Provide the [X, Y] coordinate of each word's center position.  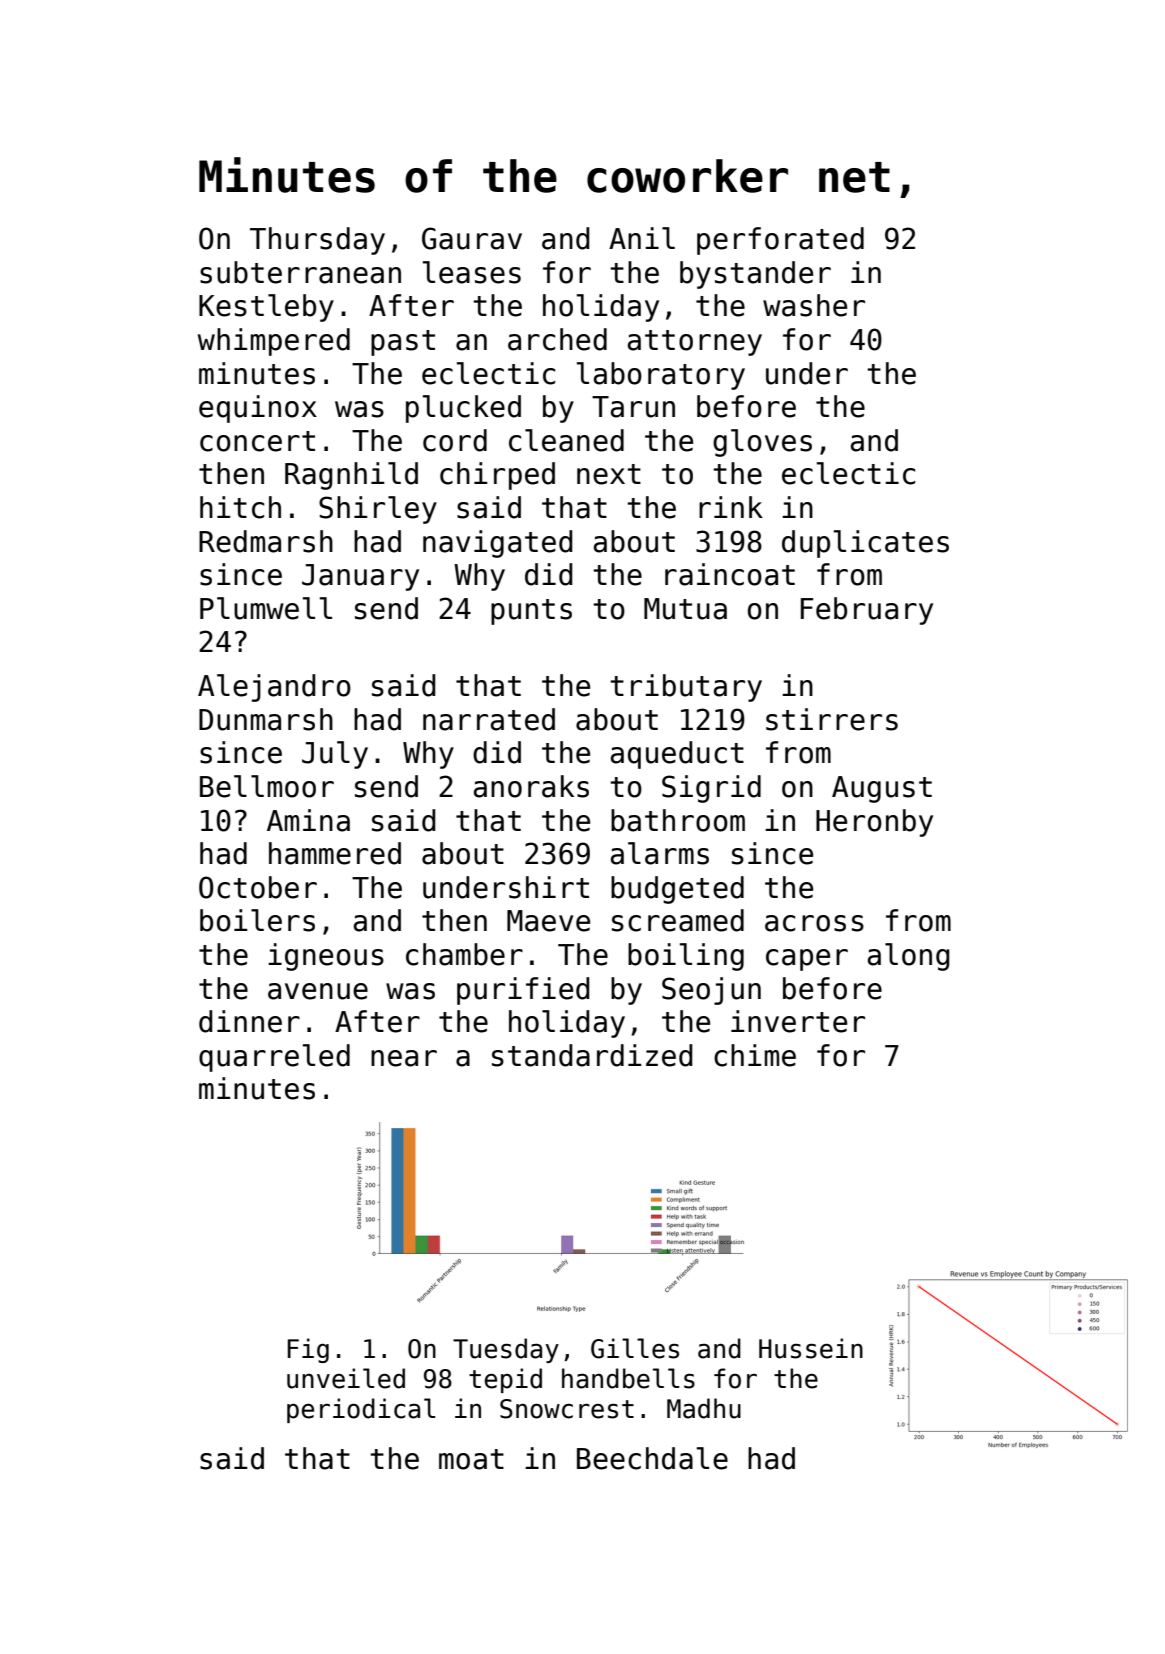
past [403, 343]
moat [471, 1459]
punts [531, 612]
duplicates [865, 544]
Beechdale [652, 1458]
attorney [695, 343]
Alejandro [274, 688]
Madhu [704, 1408]
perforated [780, 241]
